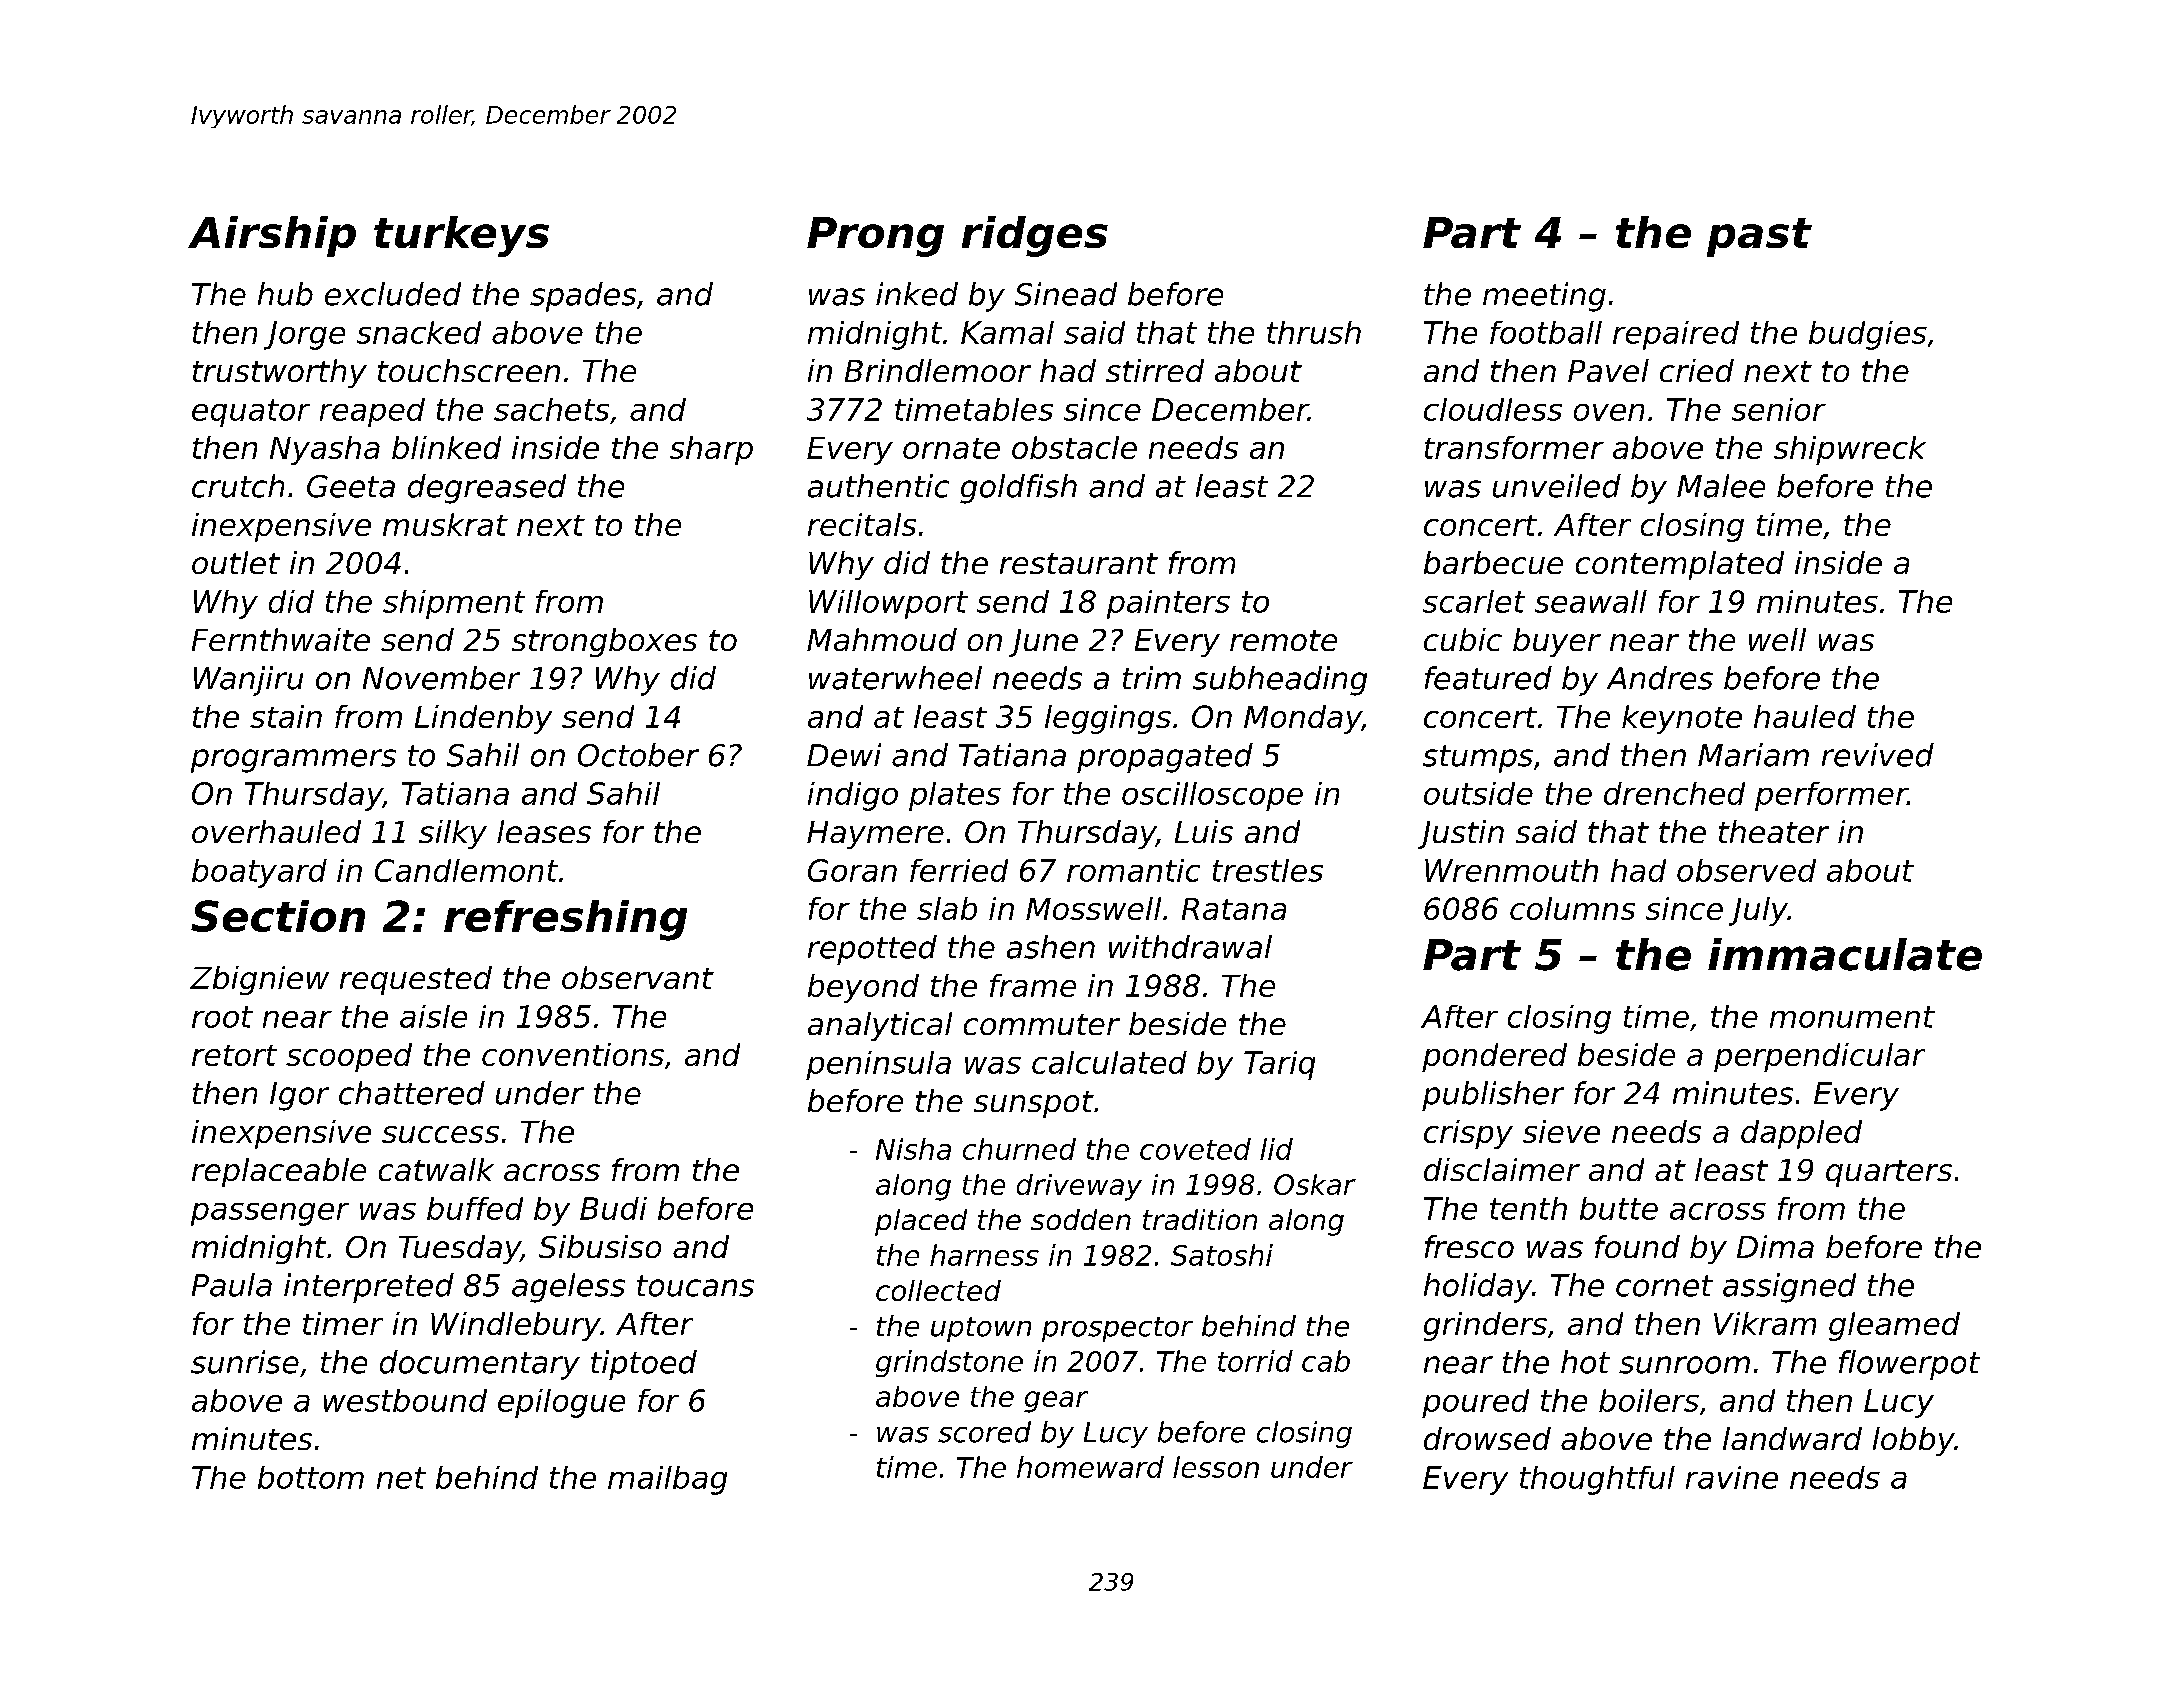  I want to click on trustworthy, so click(280, 373).
